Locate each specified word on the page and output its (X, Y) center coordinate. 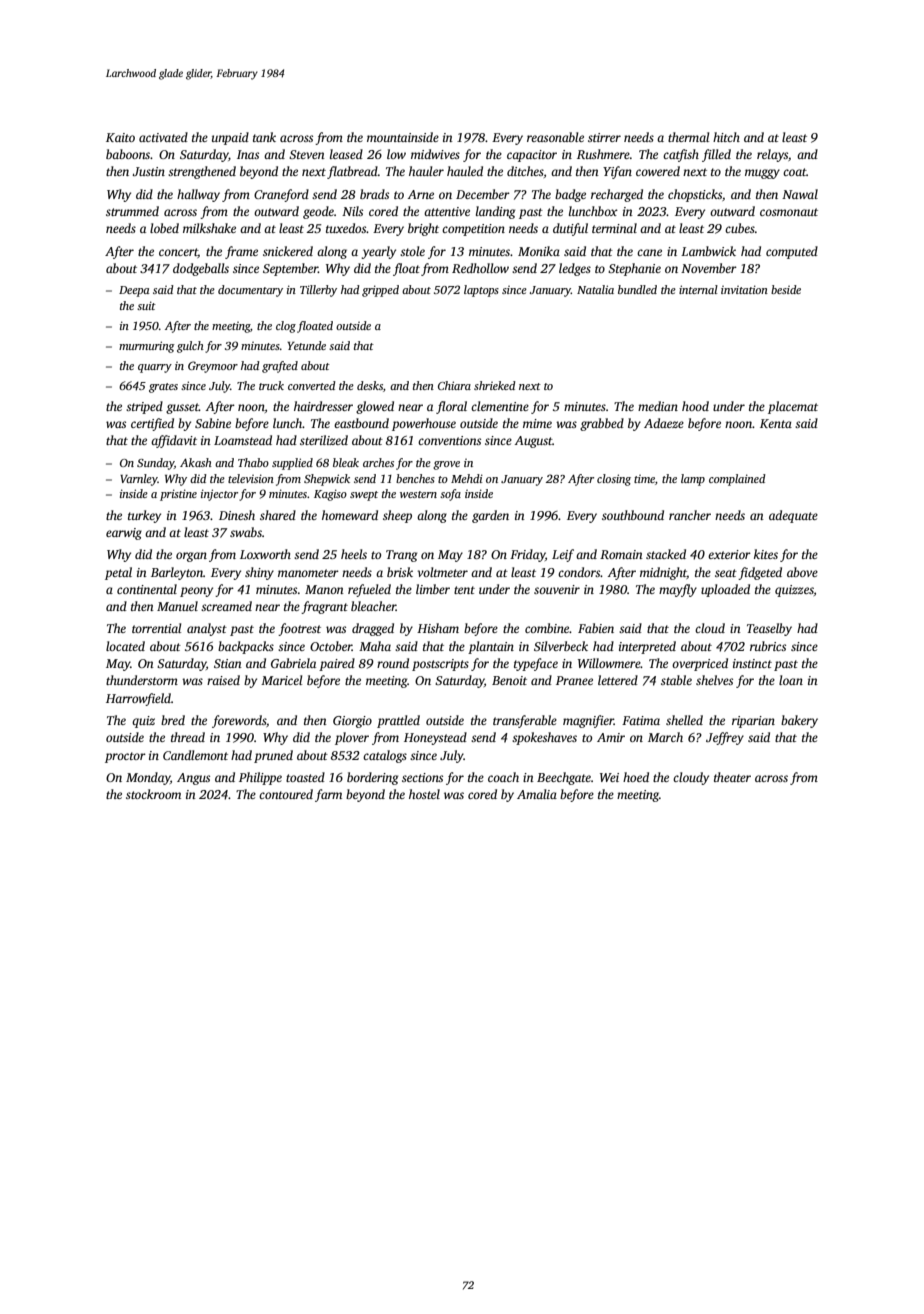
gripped (380, 291)
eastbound (361, 423)
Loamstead (243, 440)
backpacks (246, 647)
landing (495, 212)
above (802, 572)
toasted (305, 777)
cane (649, 252)
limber (433, 589)
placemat (793, 407)
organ (191, 557)
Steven (307, 154)
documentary (250, 291)
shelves (714, 680)
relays (772, 155)
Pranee (574, 680)
